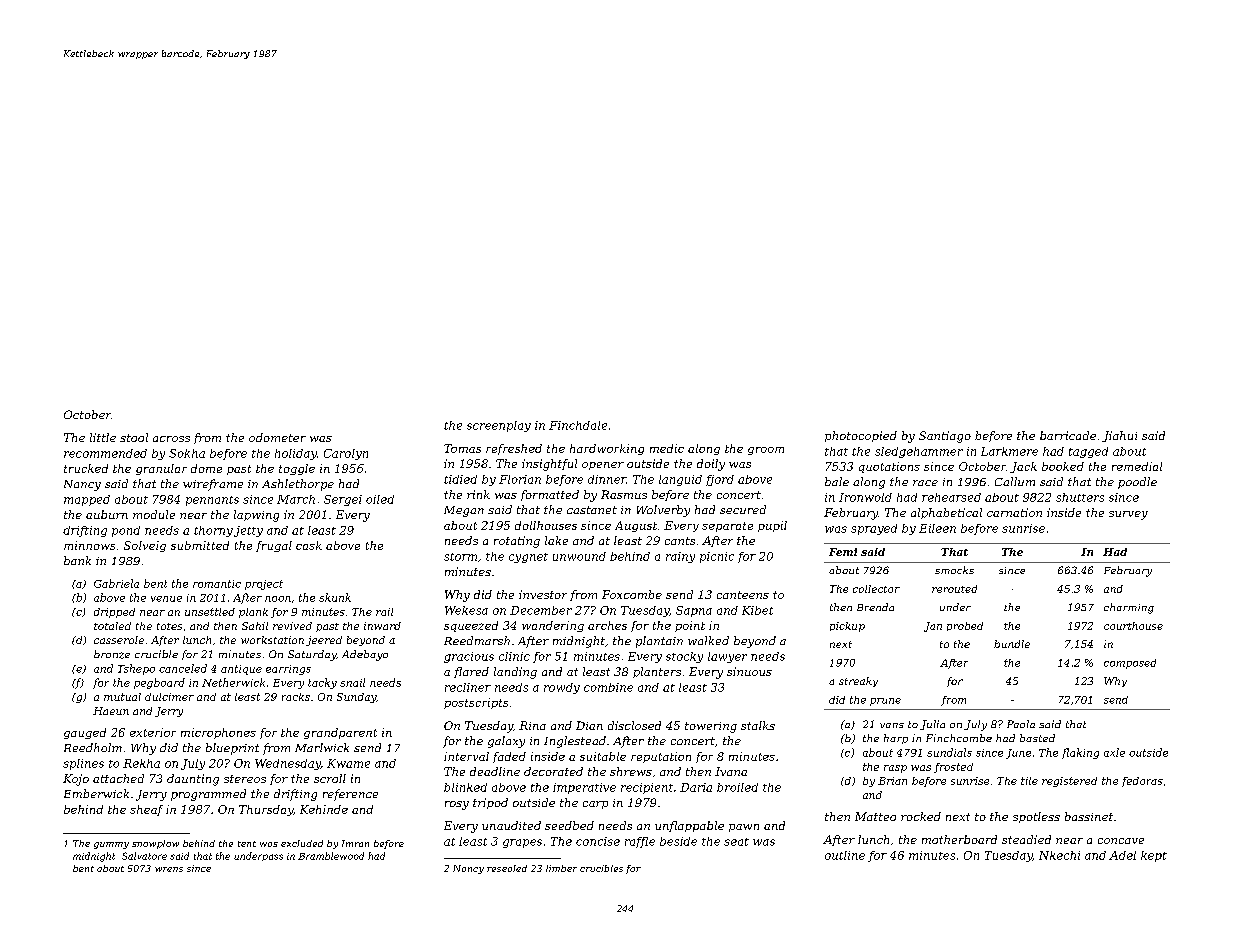  I want to click on rerouted, so click(954, 589).
